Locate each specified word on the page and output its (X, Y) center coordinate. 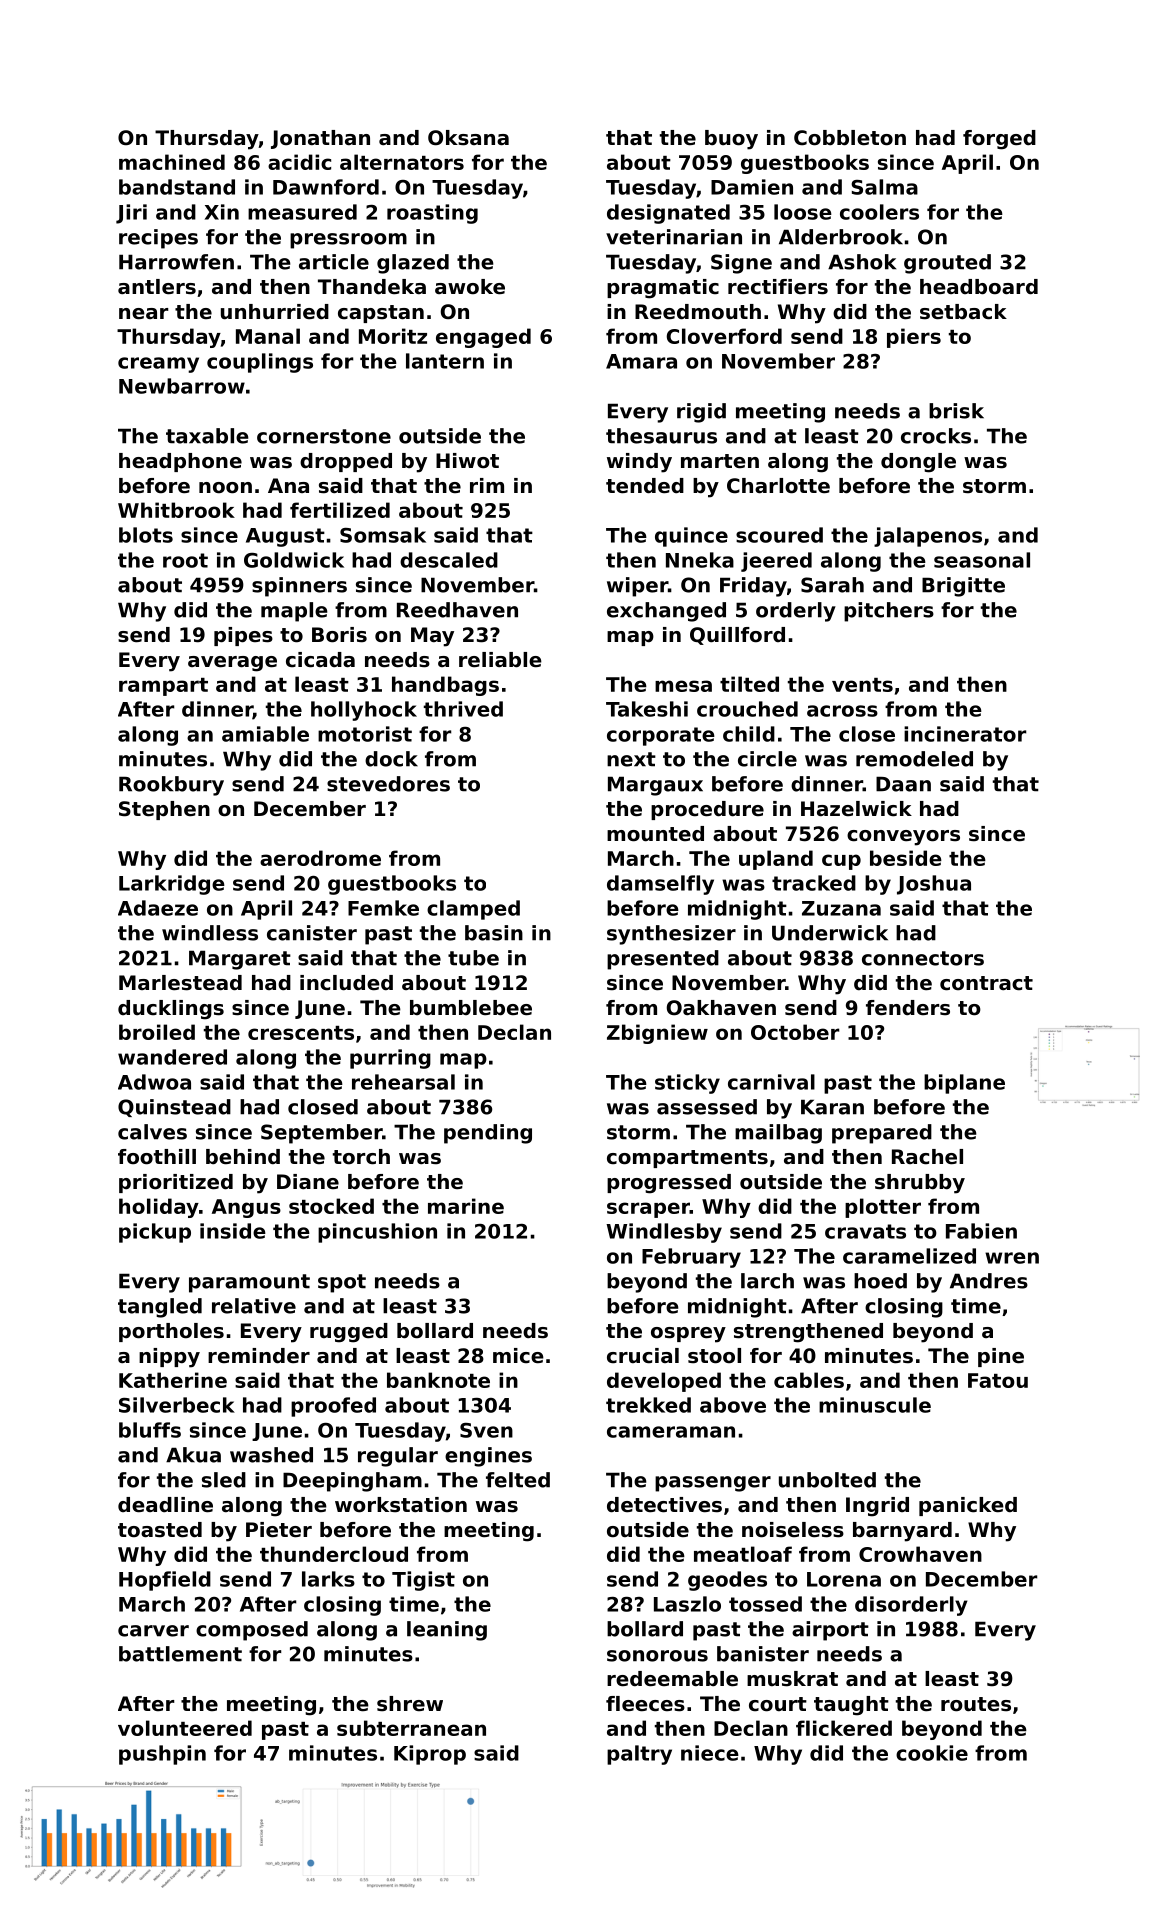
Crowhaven (920, 1554)
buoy (731, 140)
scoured (779, 535)
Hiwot (467, 461)
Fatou (998, 1380)
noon (225, 488)
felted (518, 1480)
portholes (171, 1332)
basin (494, 933)
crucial (643, 1356)
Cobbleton (850, 138)
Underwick (830, 933)
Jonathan (320, 139)
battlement (180, 1654)
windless (210, 933)
